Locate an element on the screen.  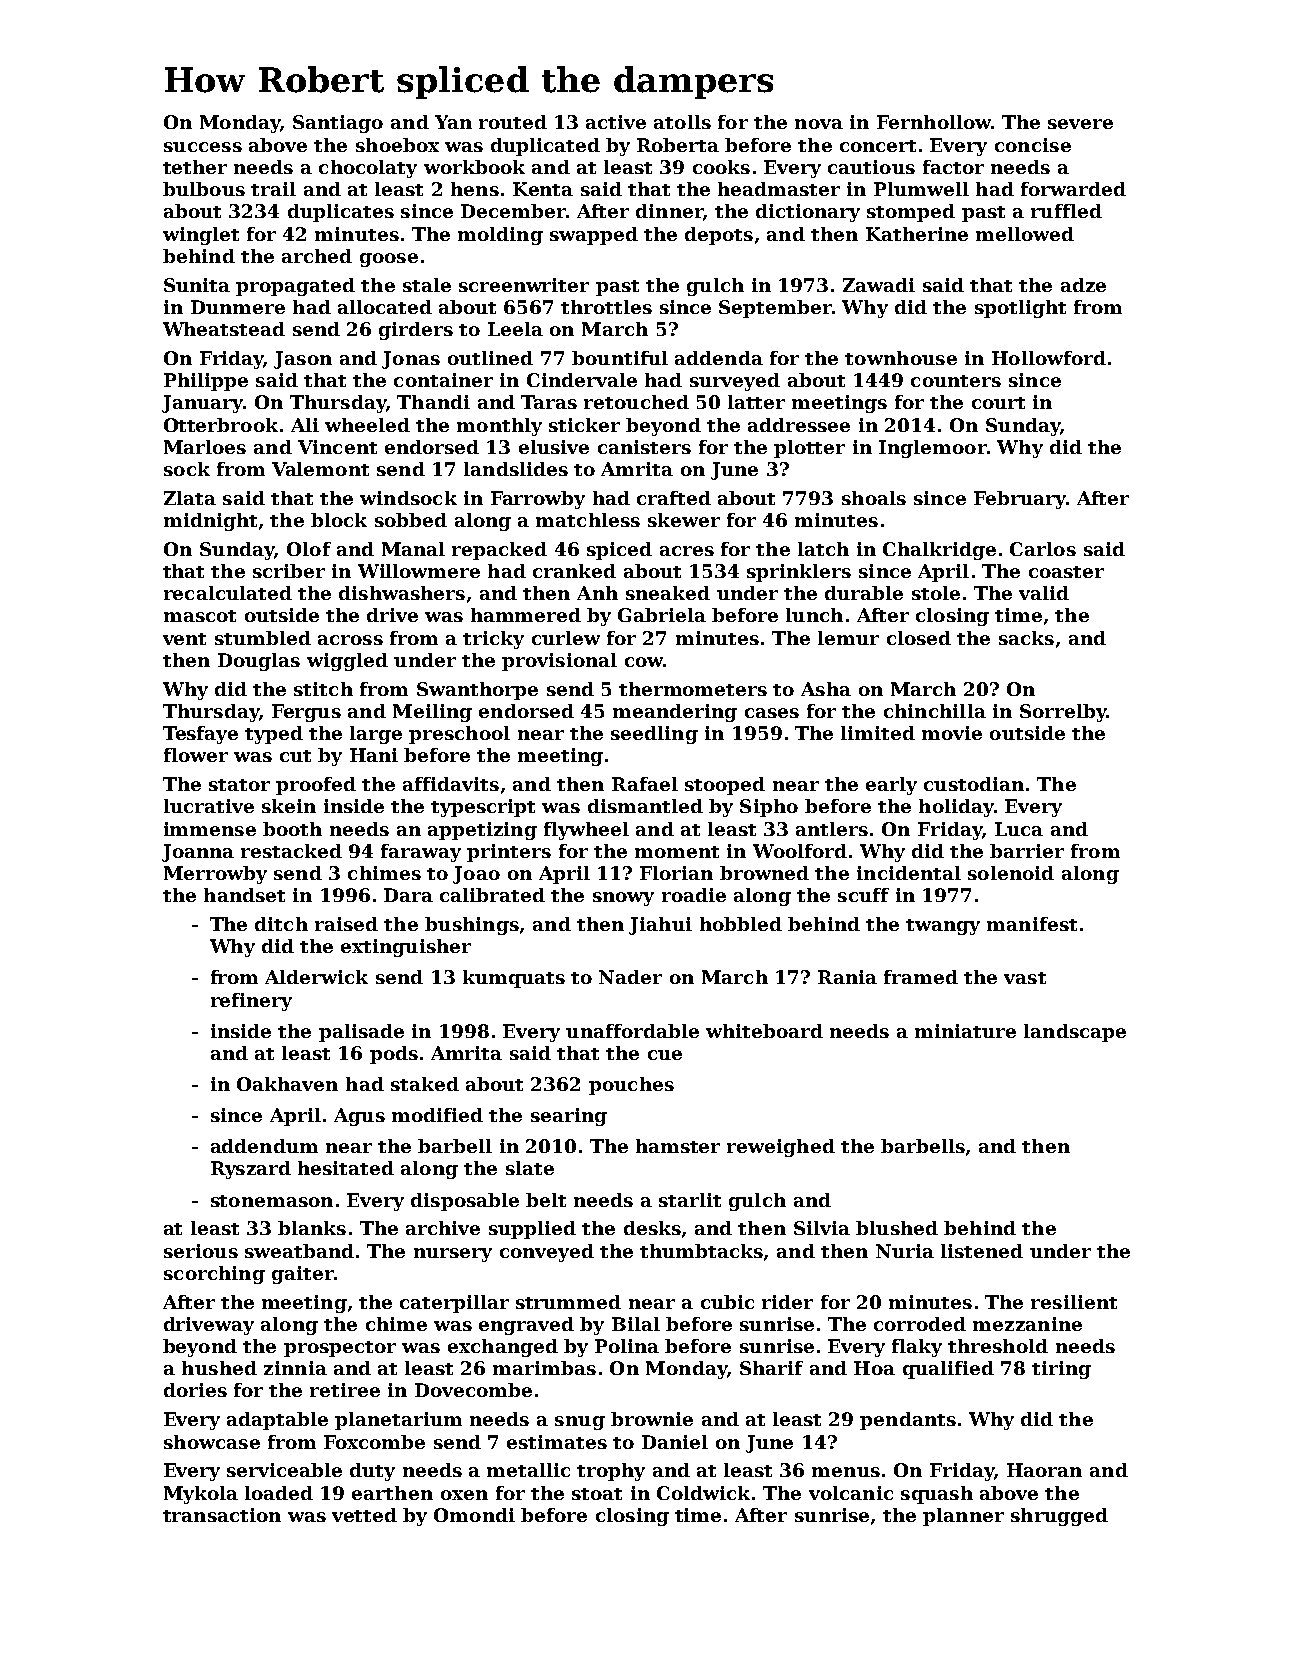
transaction is located at coordinates (222, 1515).
